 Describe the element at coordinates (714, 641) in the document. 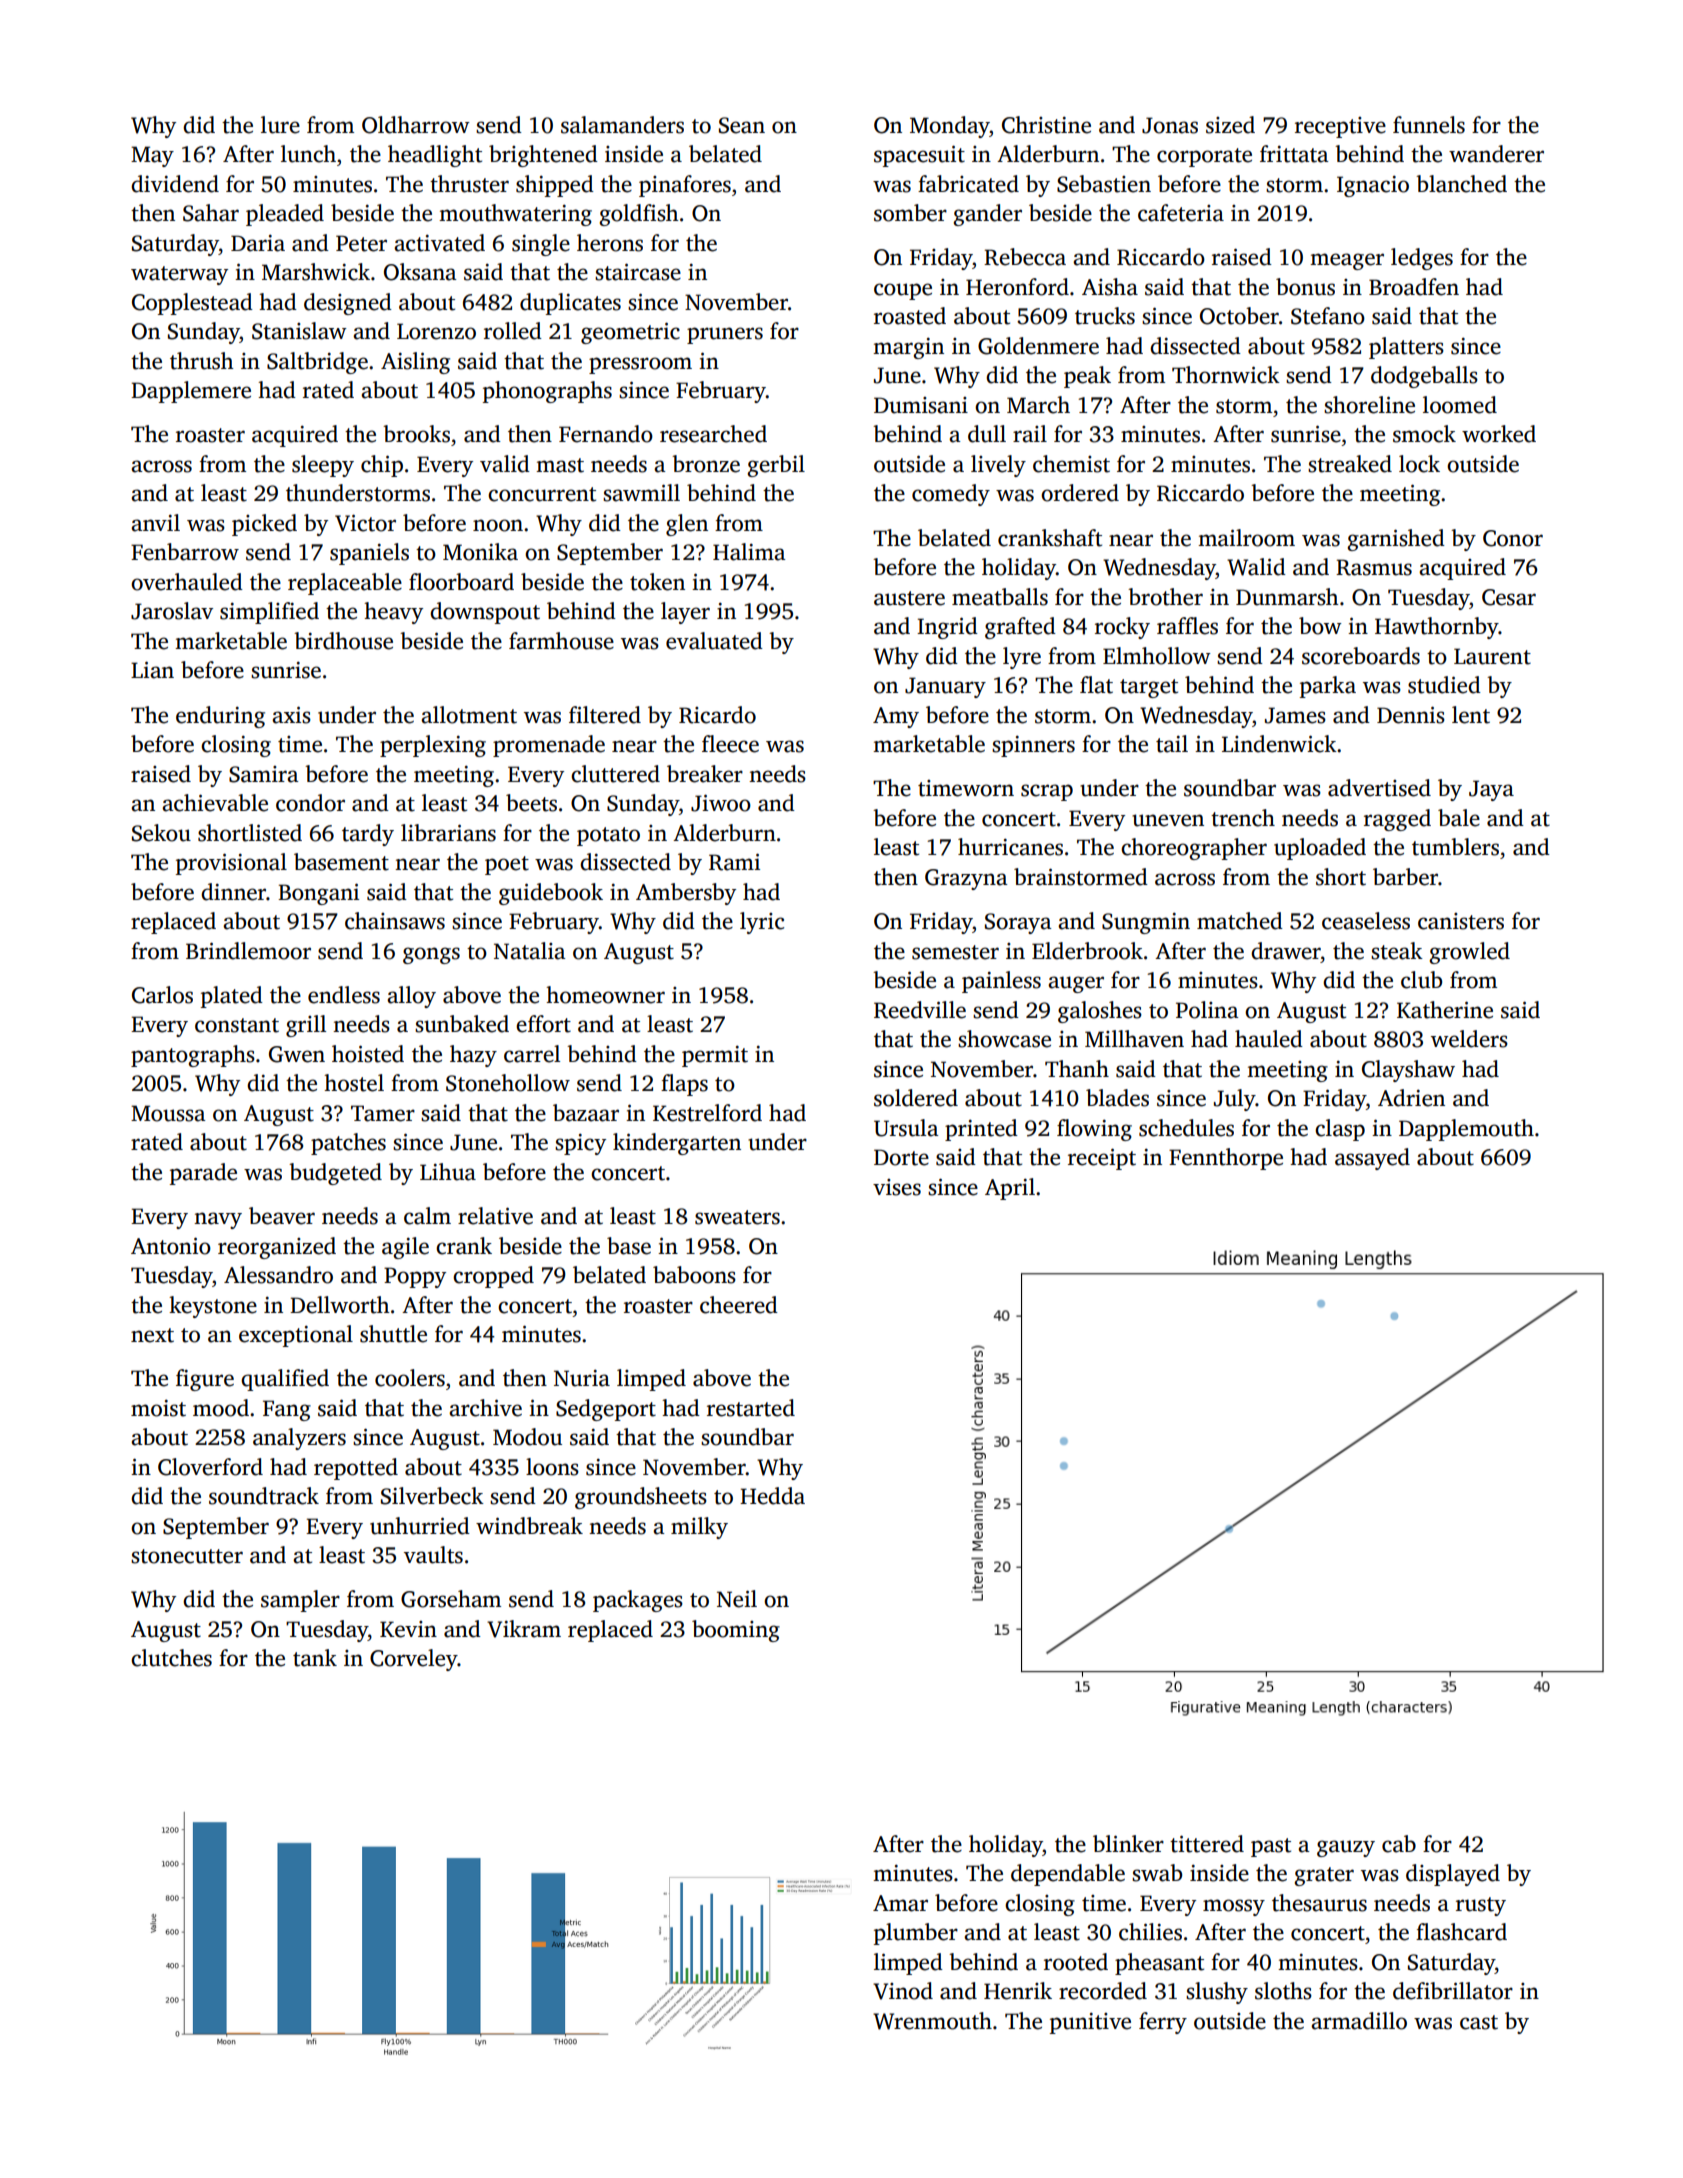

I see `evaluated` at that location.
